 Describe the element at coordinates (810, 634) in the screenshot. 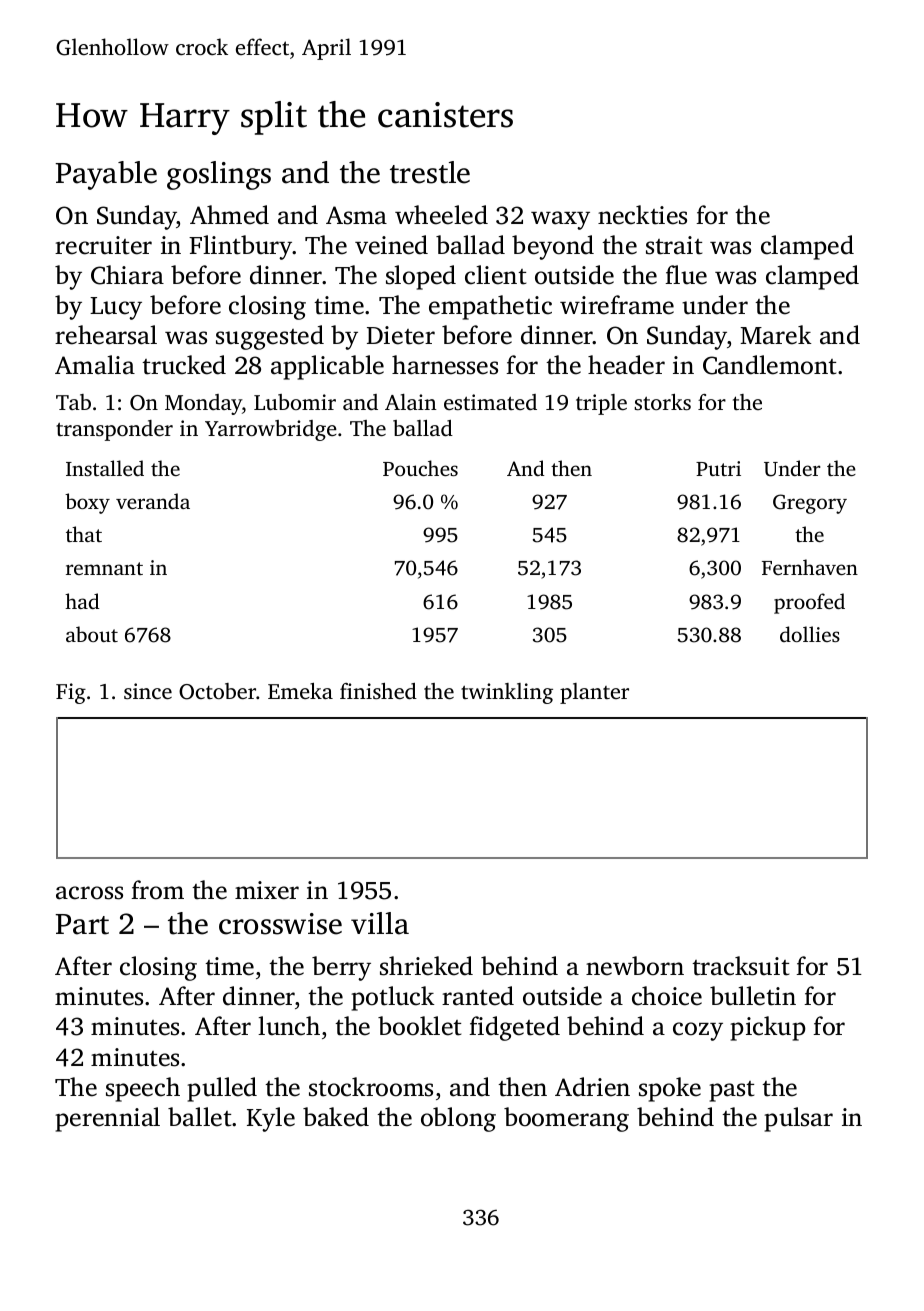

I see `dollies` at that location.
